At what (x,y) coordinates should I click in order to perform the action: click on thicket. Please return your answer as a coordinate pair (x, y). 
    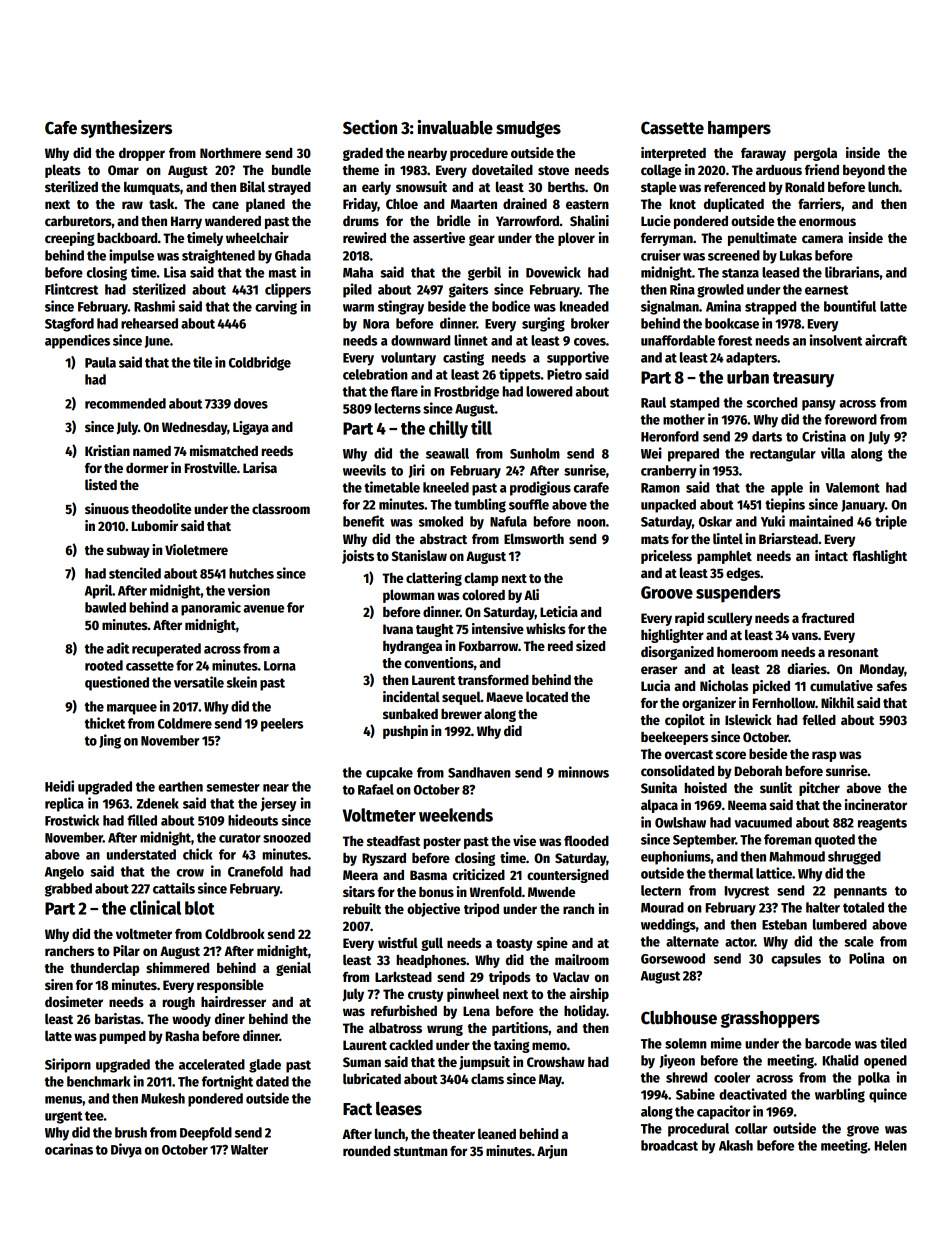
    Looking at the image, I should click on (105, 723).
